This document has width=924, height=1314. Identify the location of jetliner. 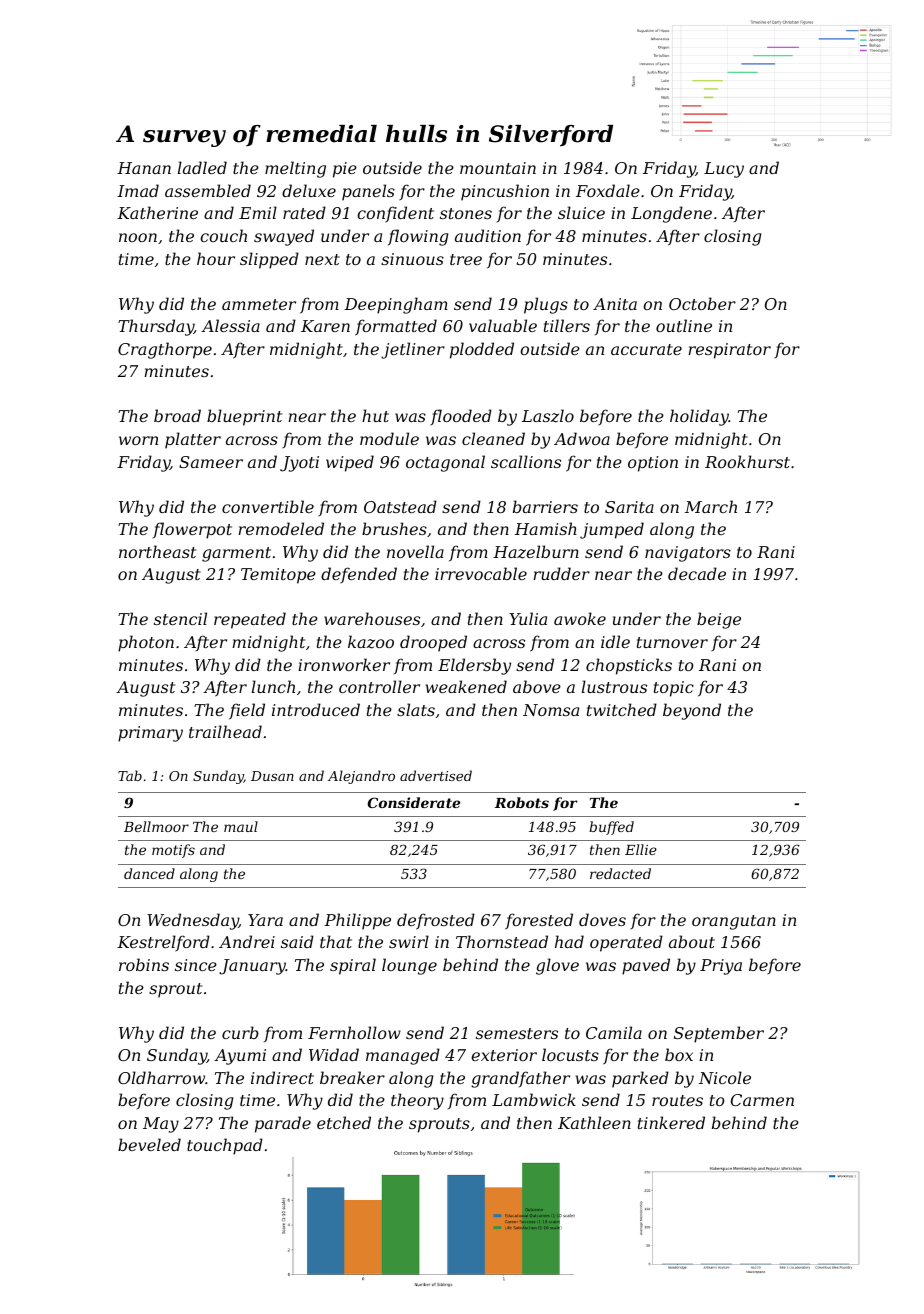
(413, 350).
